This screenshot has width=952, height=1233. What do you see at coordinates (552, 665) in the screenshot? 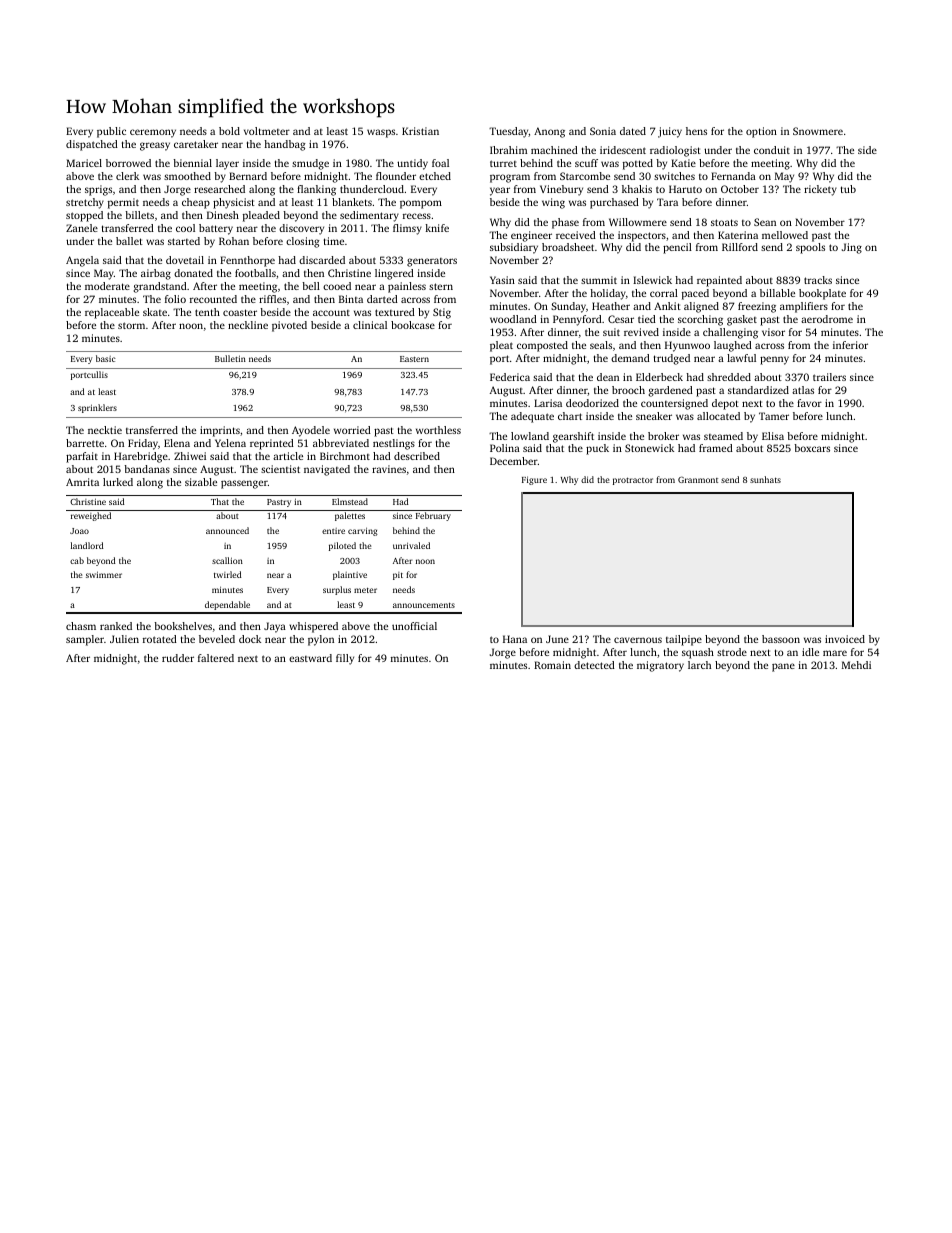
I see `Romain` at bounding box center [552, 665].
